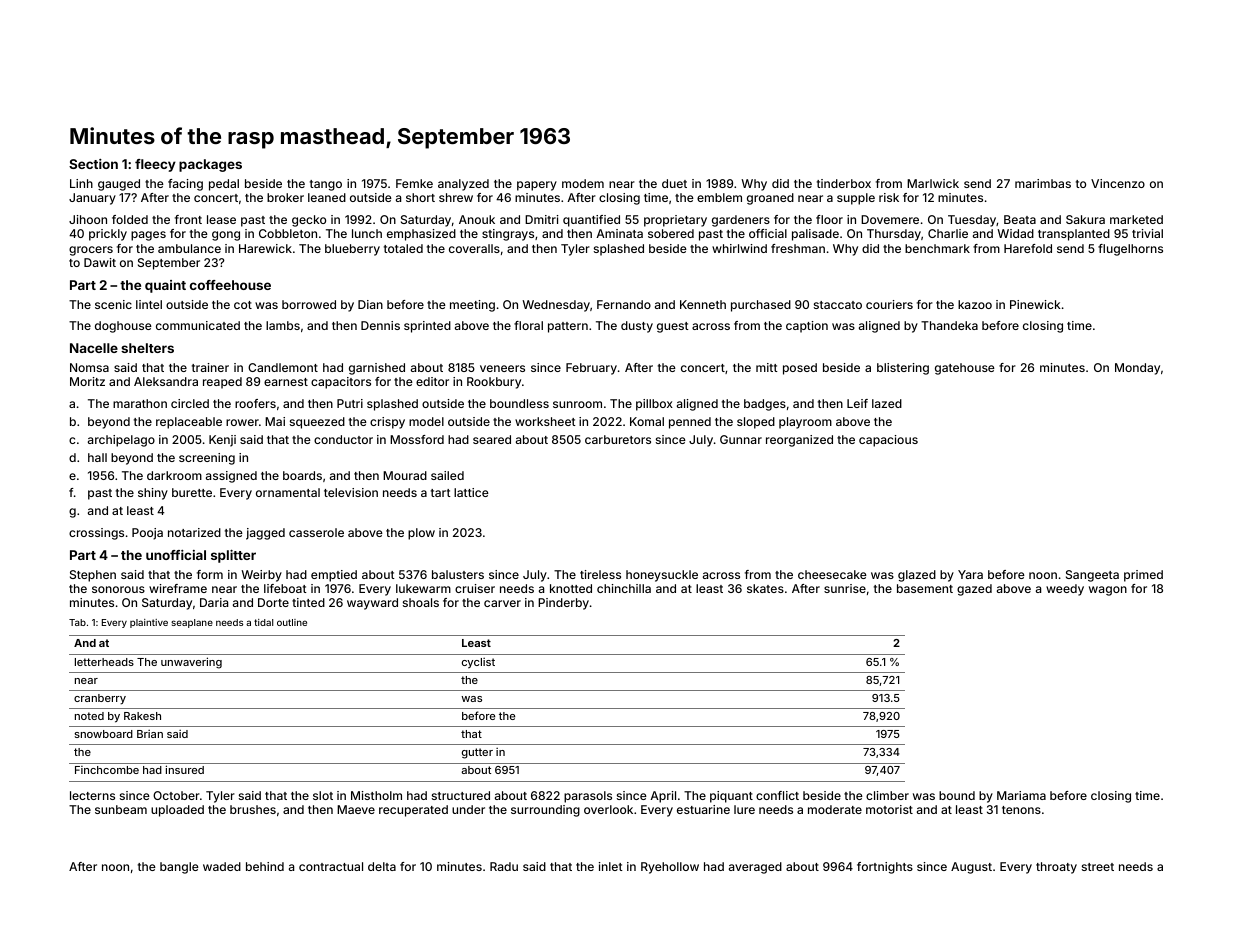 This image has height=952, width=1233. What do you see at coordinates (447, 475) in the image?
I see `sailed` at bounding box center [447, 475].
